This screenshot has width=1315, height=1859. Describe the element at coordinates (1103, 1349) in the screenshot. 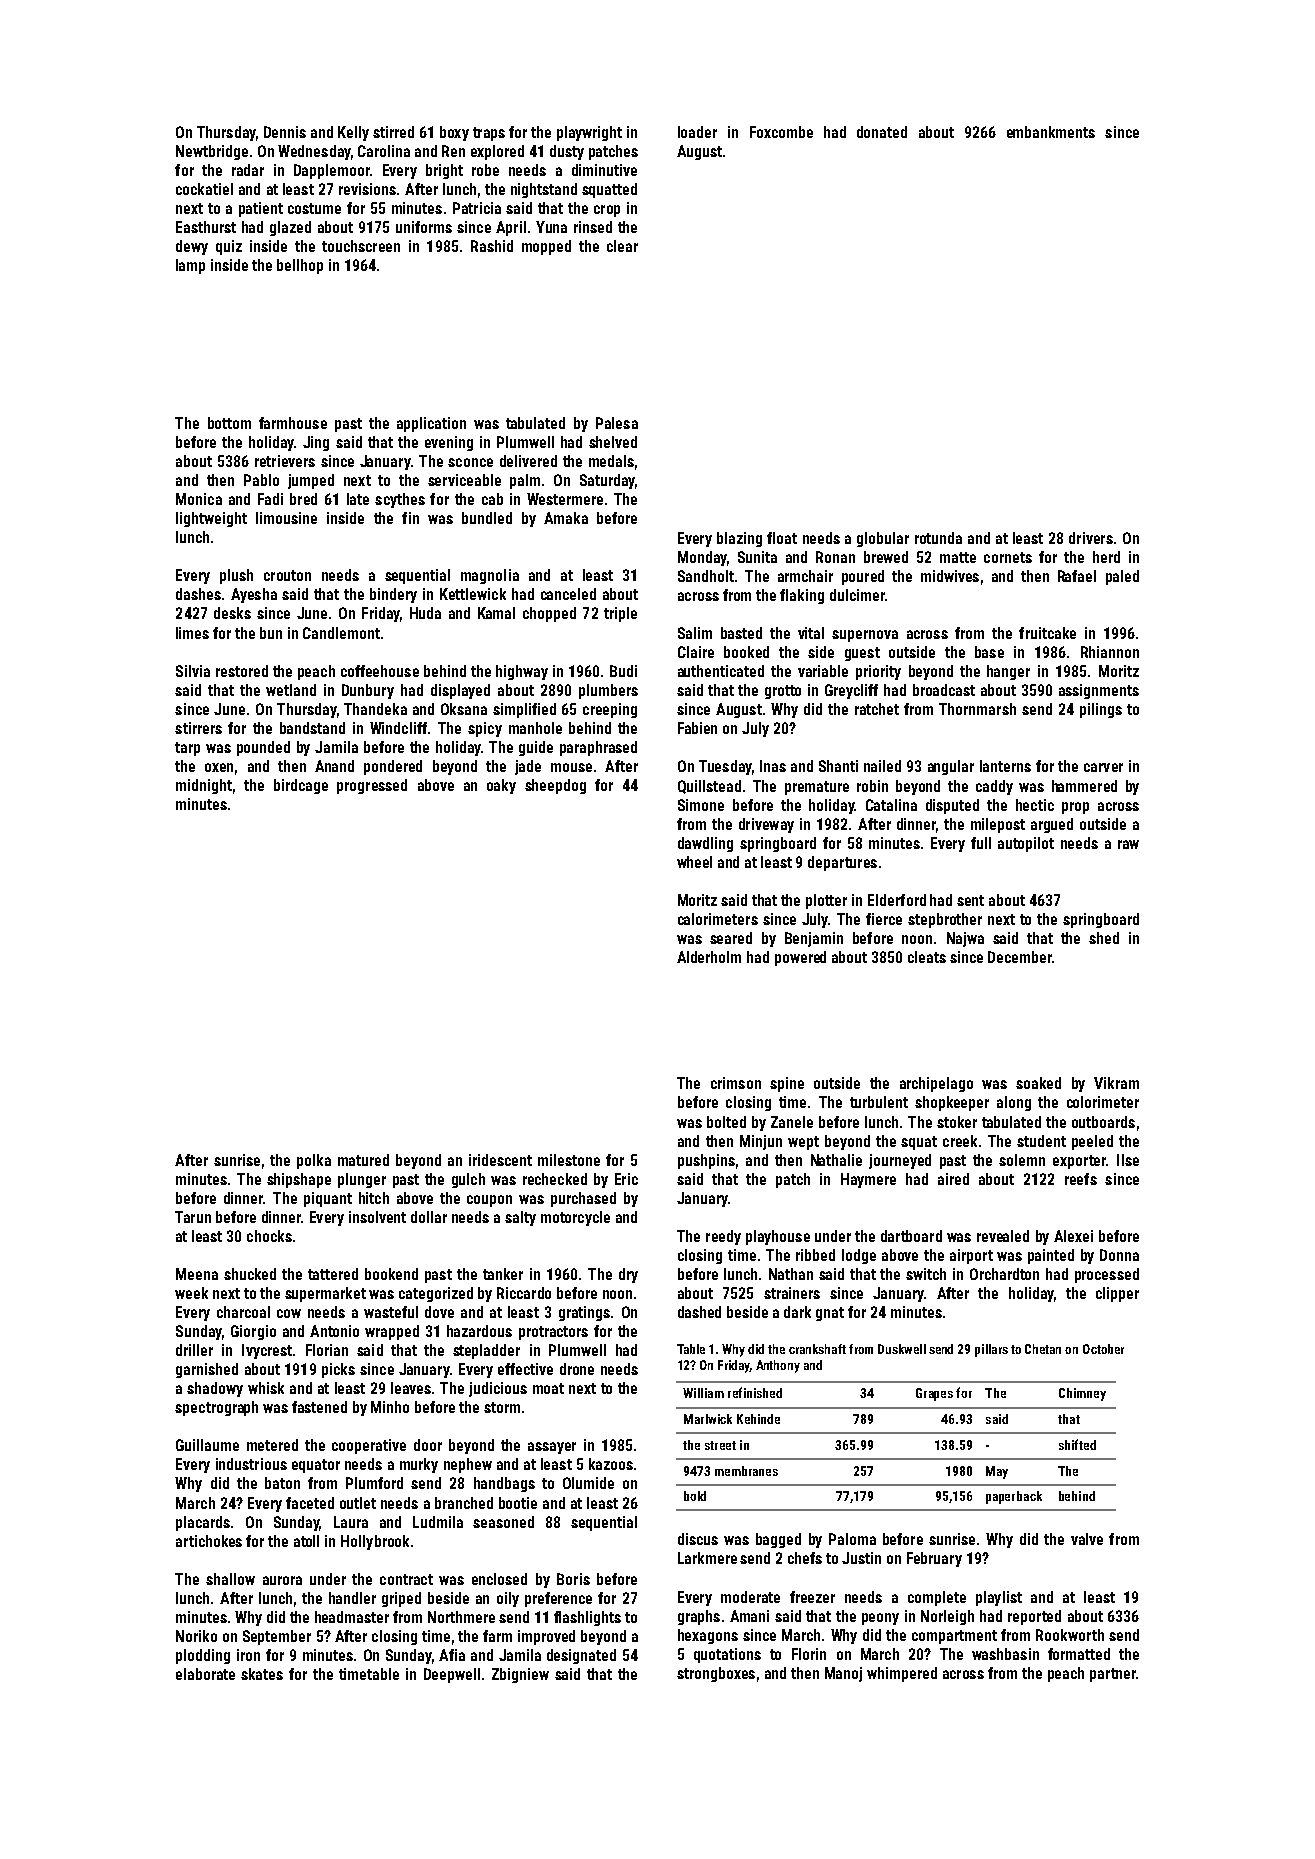

I see `October` at that location.
